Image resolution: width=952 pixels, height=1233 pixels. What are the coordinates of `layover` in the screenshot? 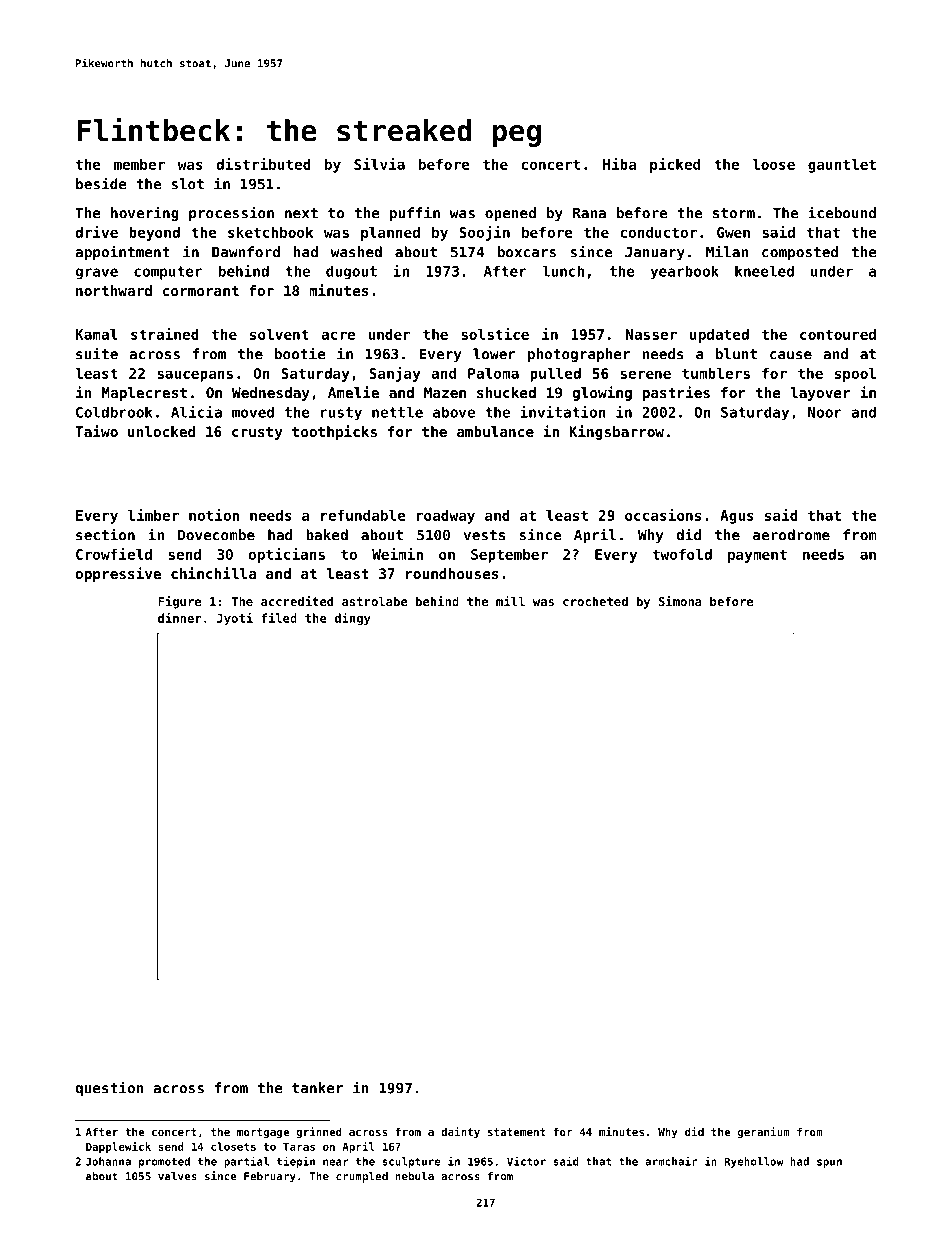 It's located at (820, 394).
